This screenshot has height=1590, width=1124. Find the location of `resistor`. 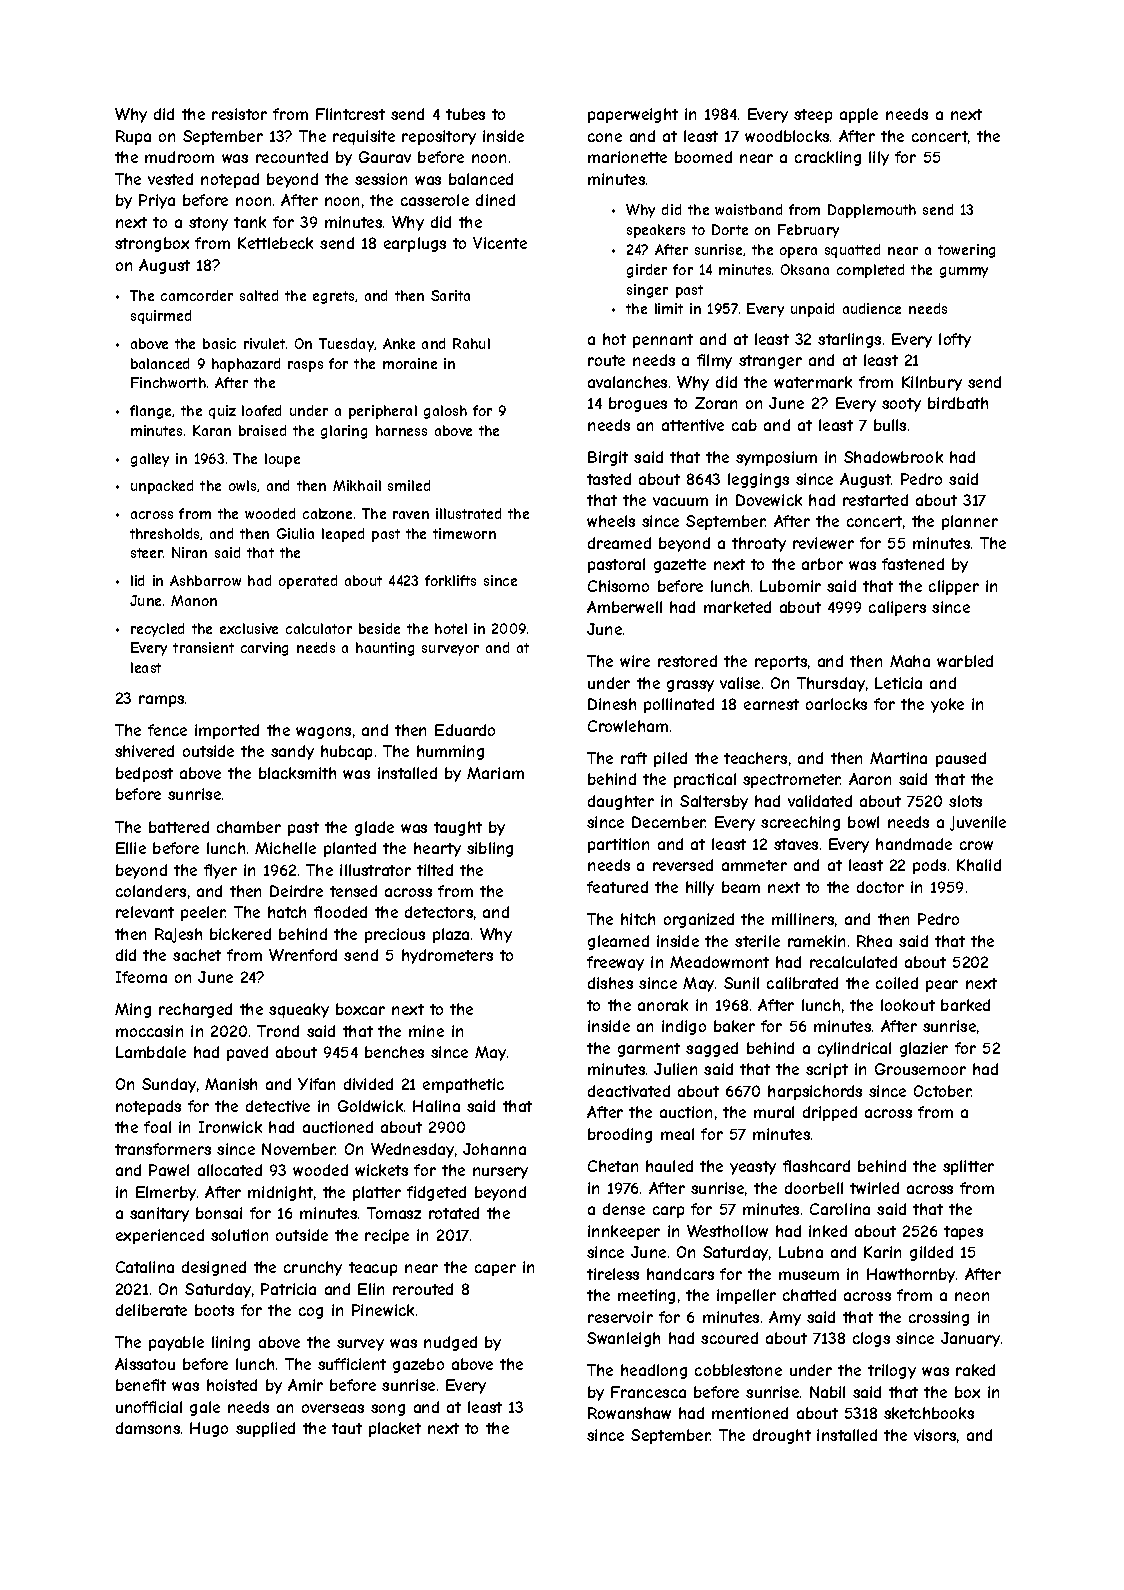

resistor is located at coordinates (239, 114).
